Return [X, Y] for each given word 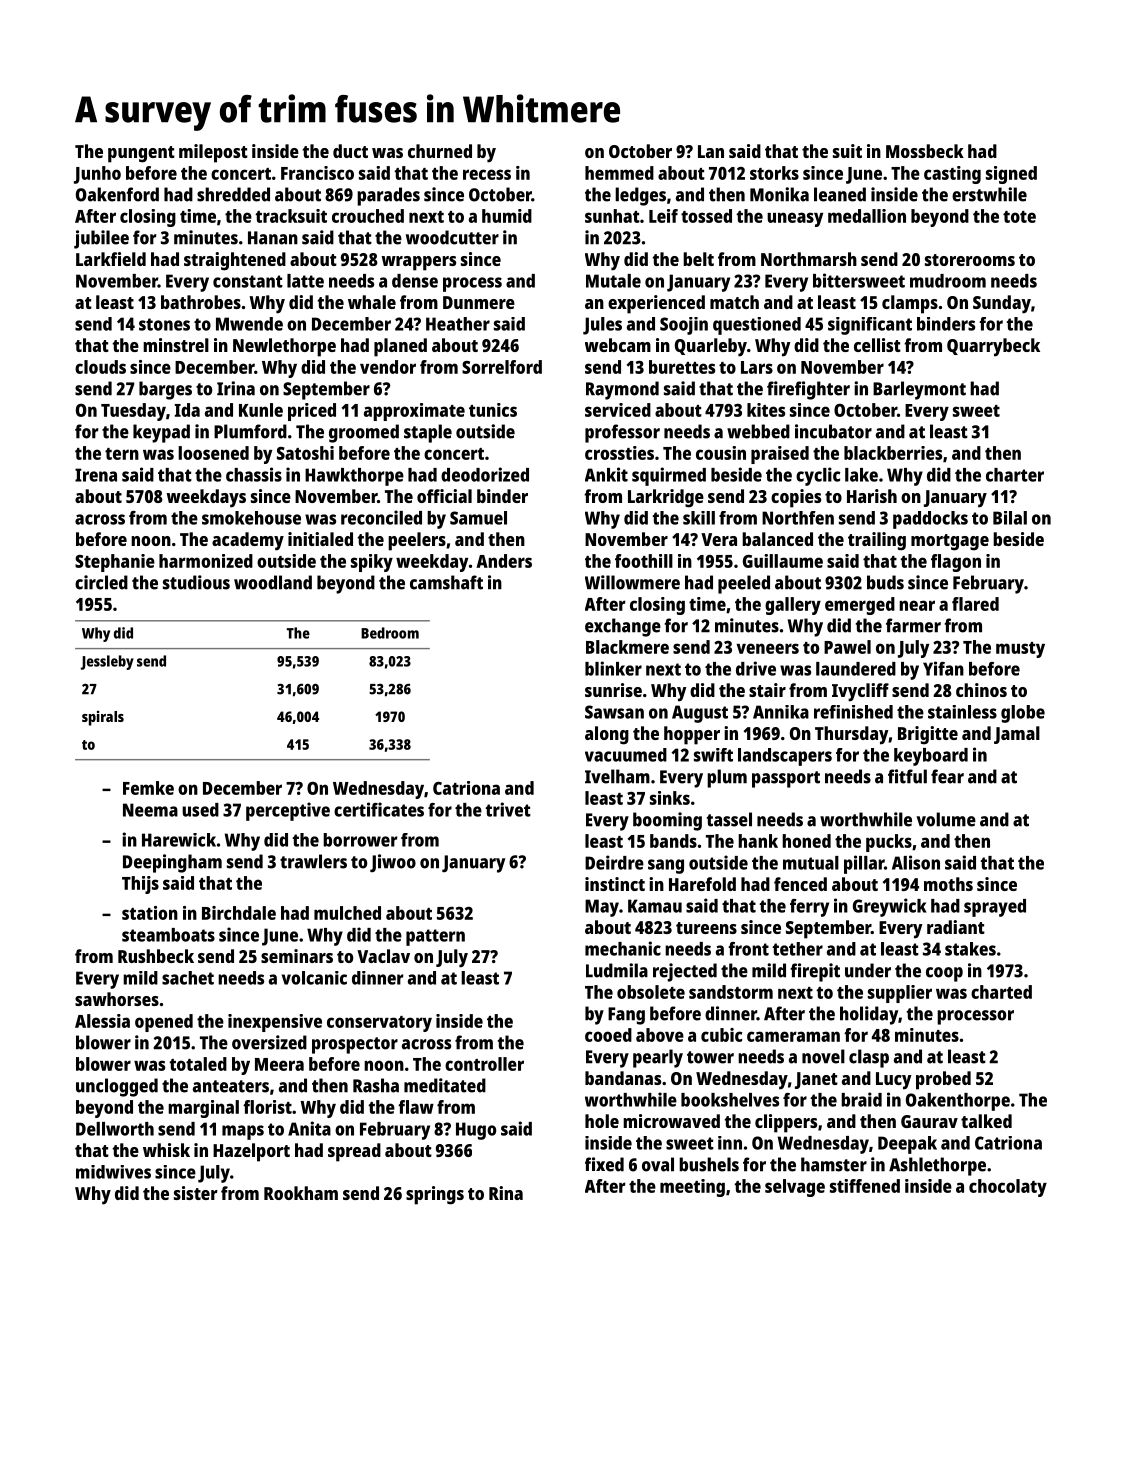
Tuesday [133, 412]
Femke [148, 788]
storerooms [970, 260]
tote [1019, 217]
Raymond [622, 390]
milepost [213, 153]
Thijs [140, 885]
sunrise [613, 690]
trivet [508, 809]
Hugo [476, 1131]
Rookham [301, 1193]
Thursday [851, 735]
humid [507, 216]
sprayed [995, 908]
